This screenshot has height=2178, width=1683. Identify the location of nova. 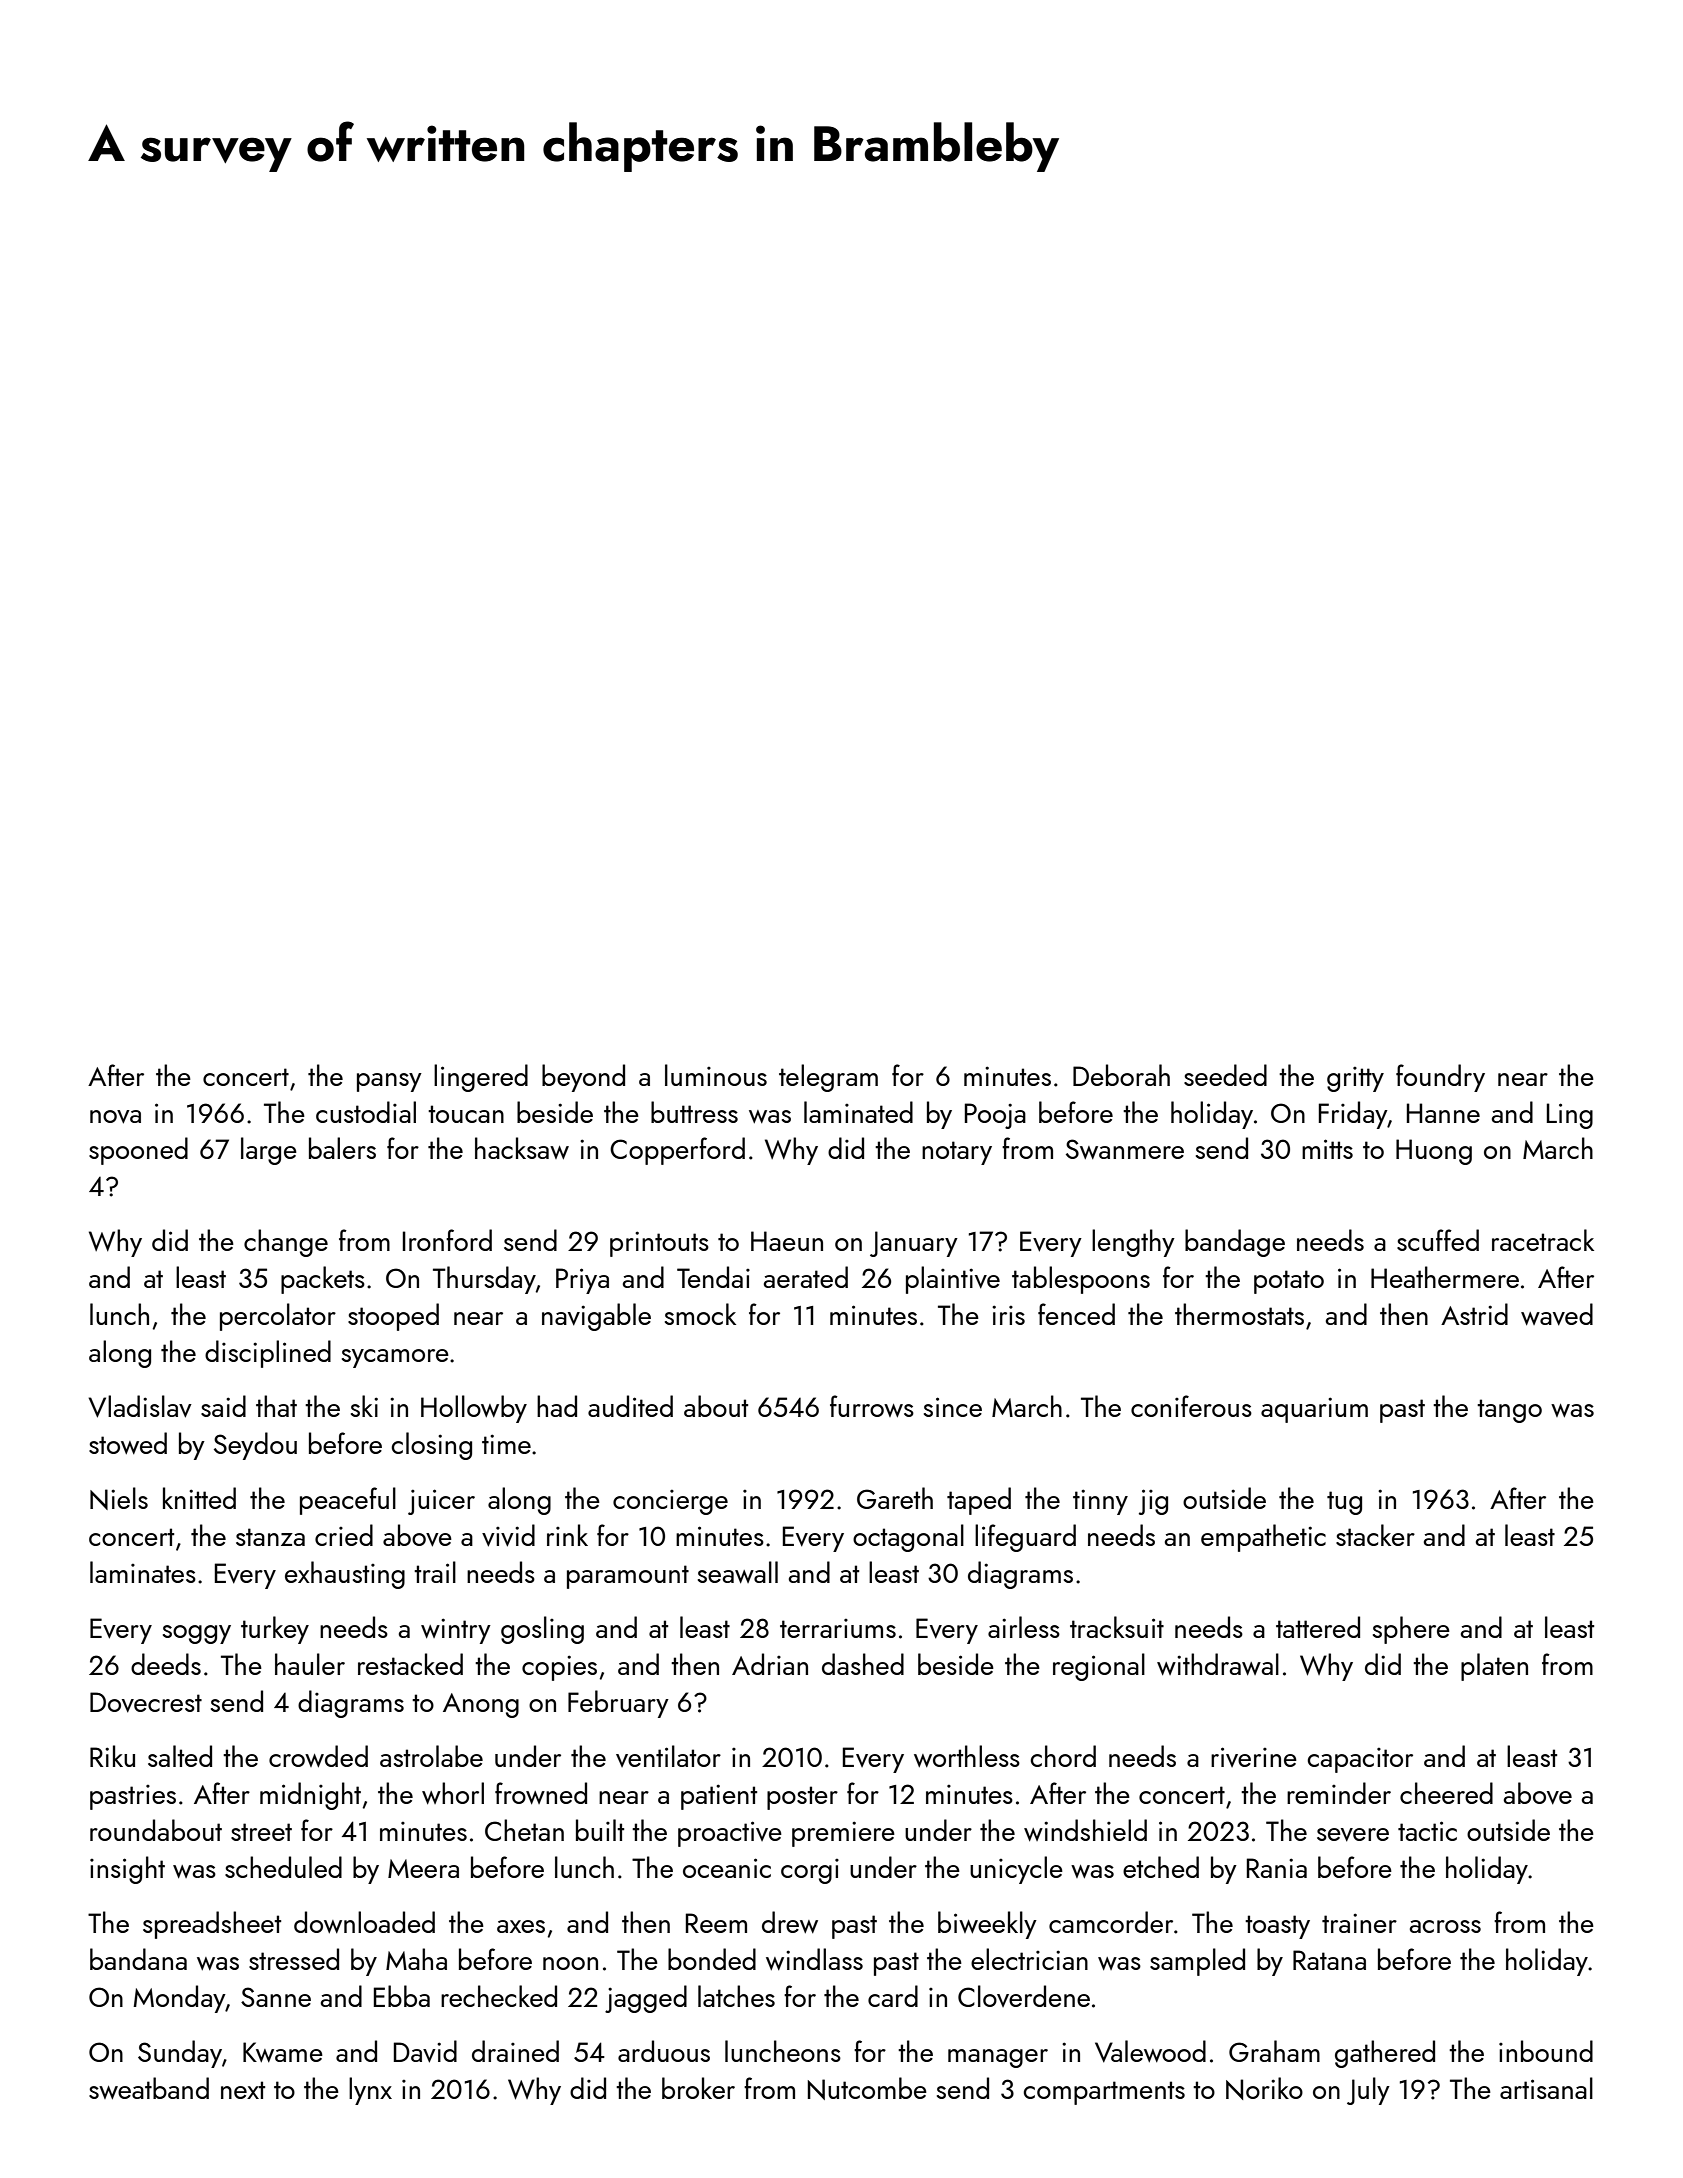
(115, 1117).
